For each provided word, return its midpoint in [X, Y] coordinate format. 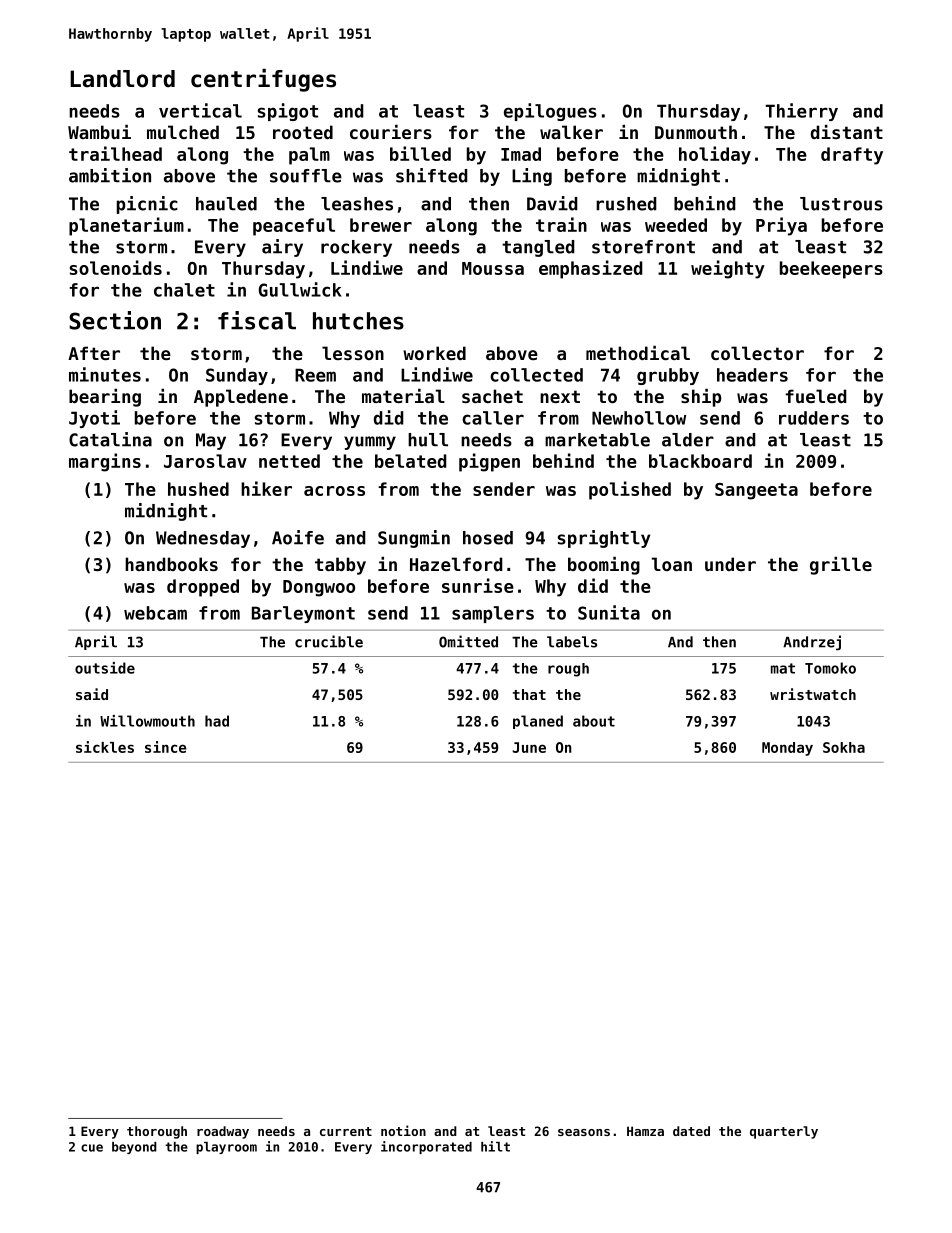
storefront [643, 247]
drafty [852, 156]
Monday [787, 749]
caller [493, 418]
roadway [223, 1132]
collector [757, 353]
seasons [584, 1132]
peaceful [294, 227]
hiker [266, 488]
